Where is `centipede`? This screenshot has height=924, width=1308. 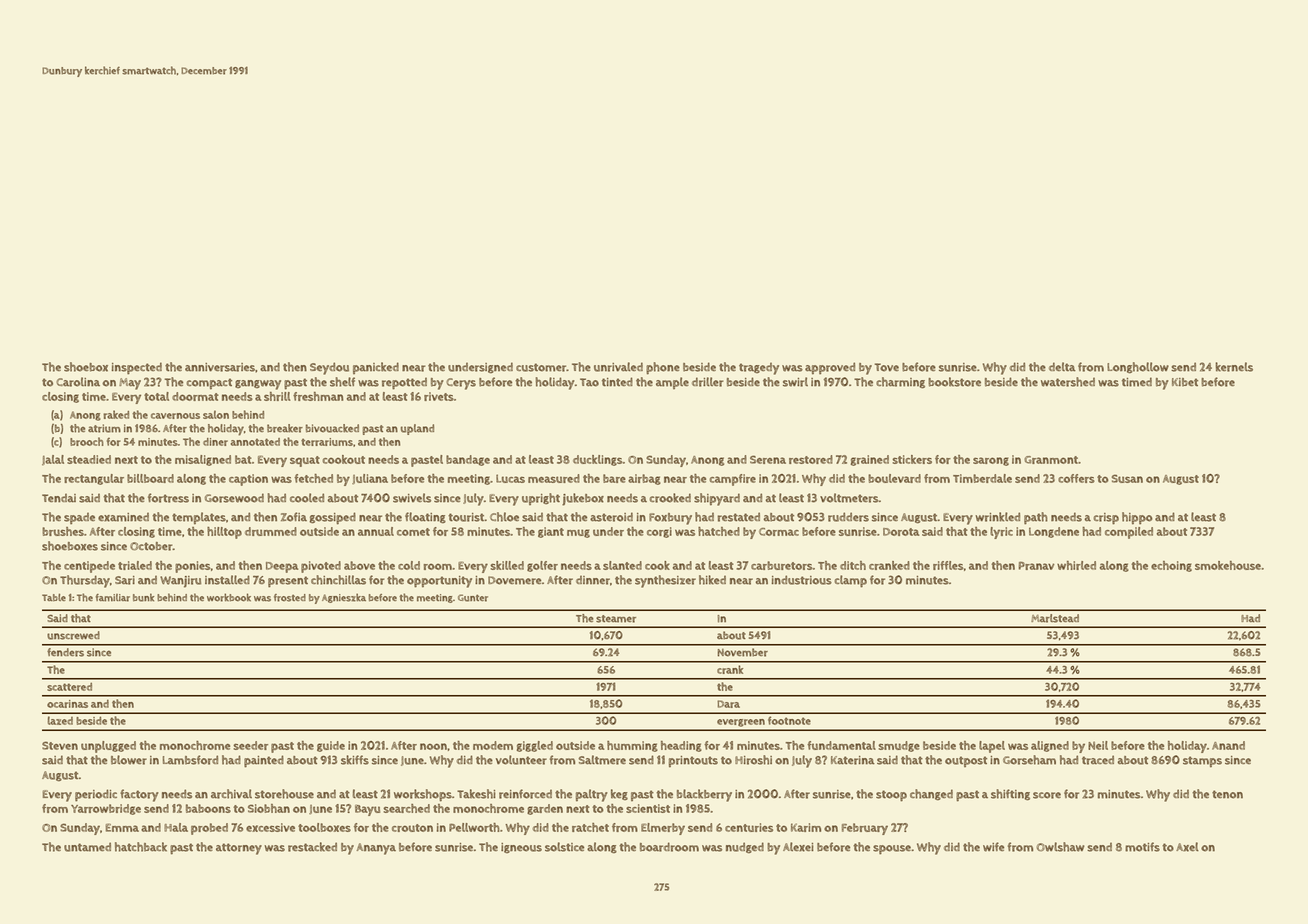
centipede is located at coordinates (89, 567).
